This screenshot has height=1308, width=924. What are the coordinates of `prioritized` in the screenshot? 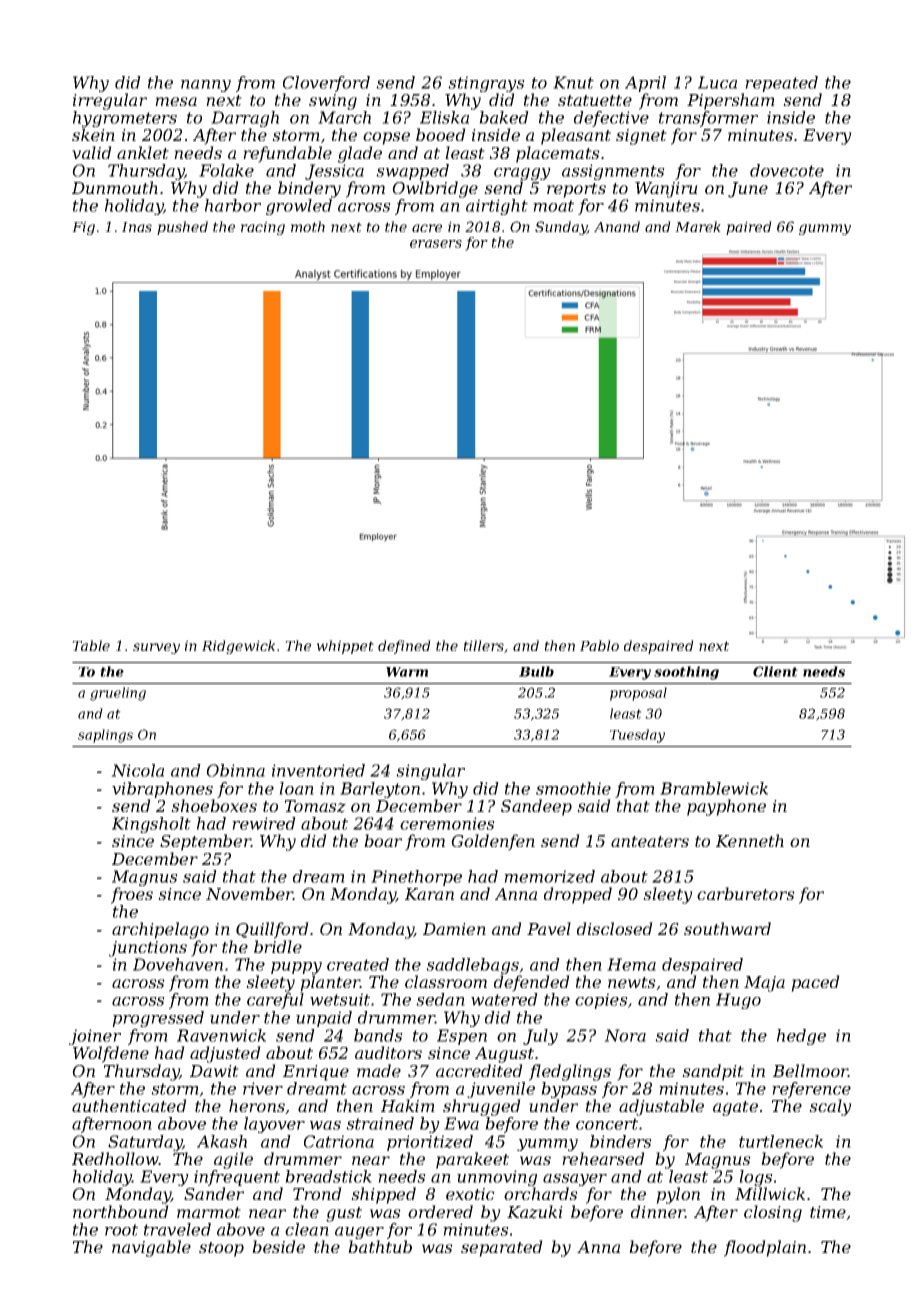 It's located at (430, 1143).
